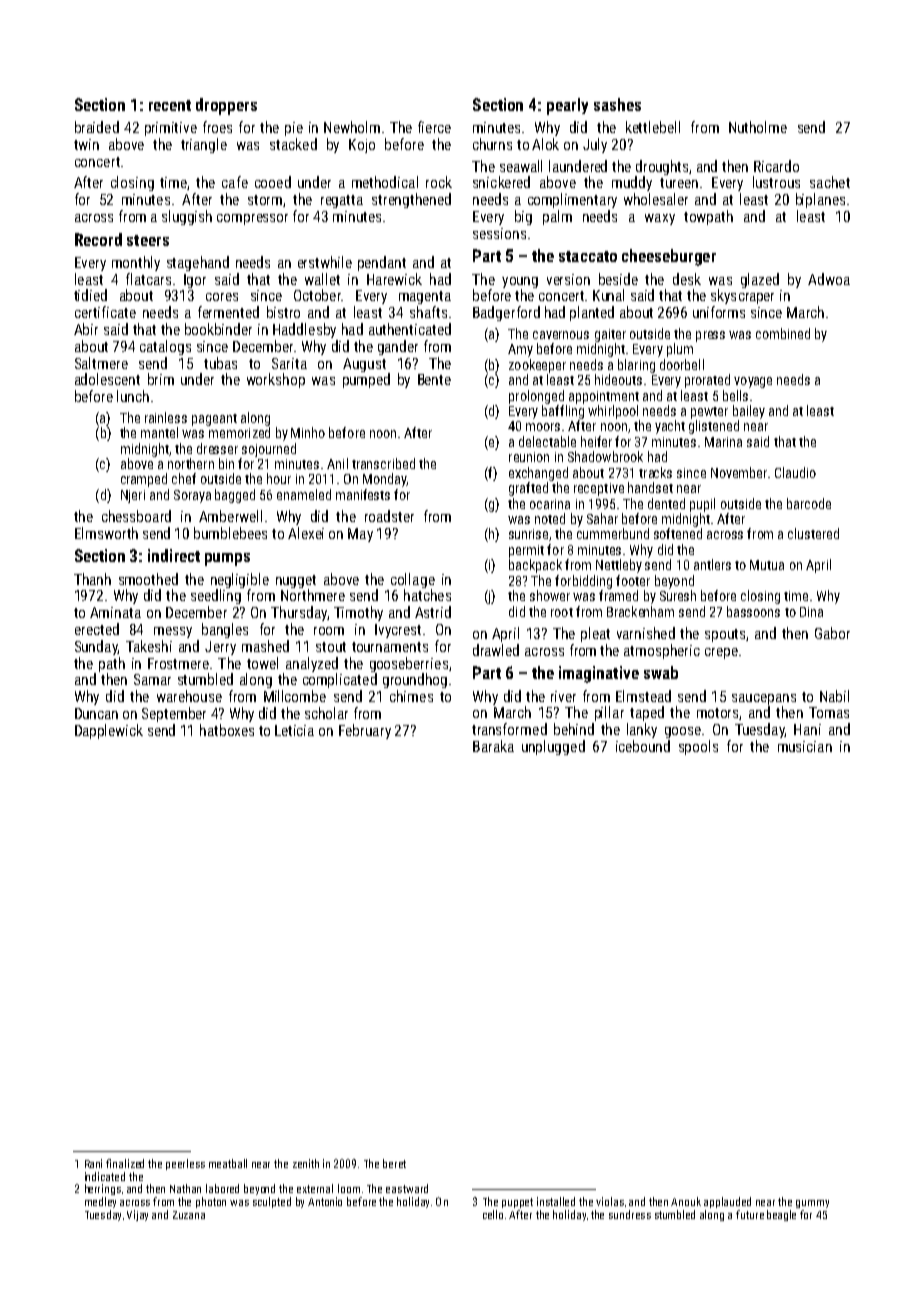  I want to click on unplugged, so click(553, 747).
